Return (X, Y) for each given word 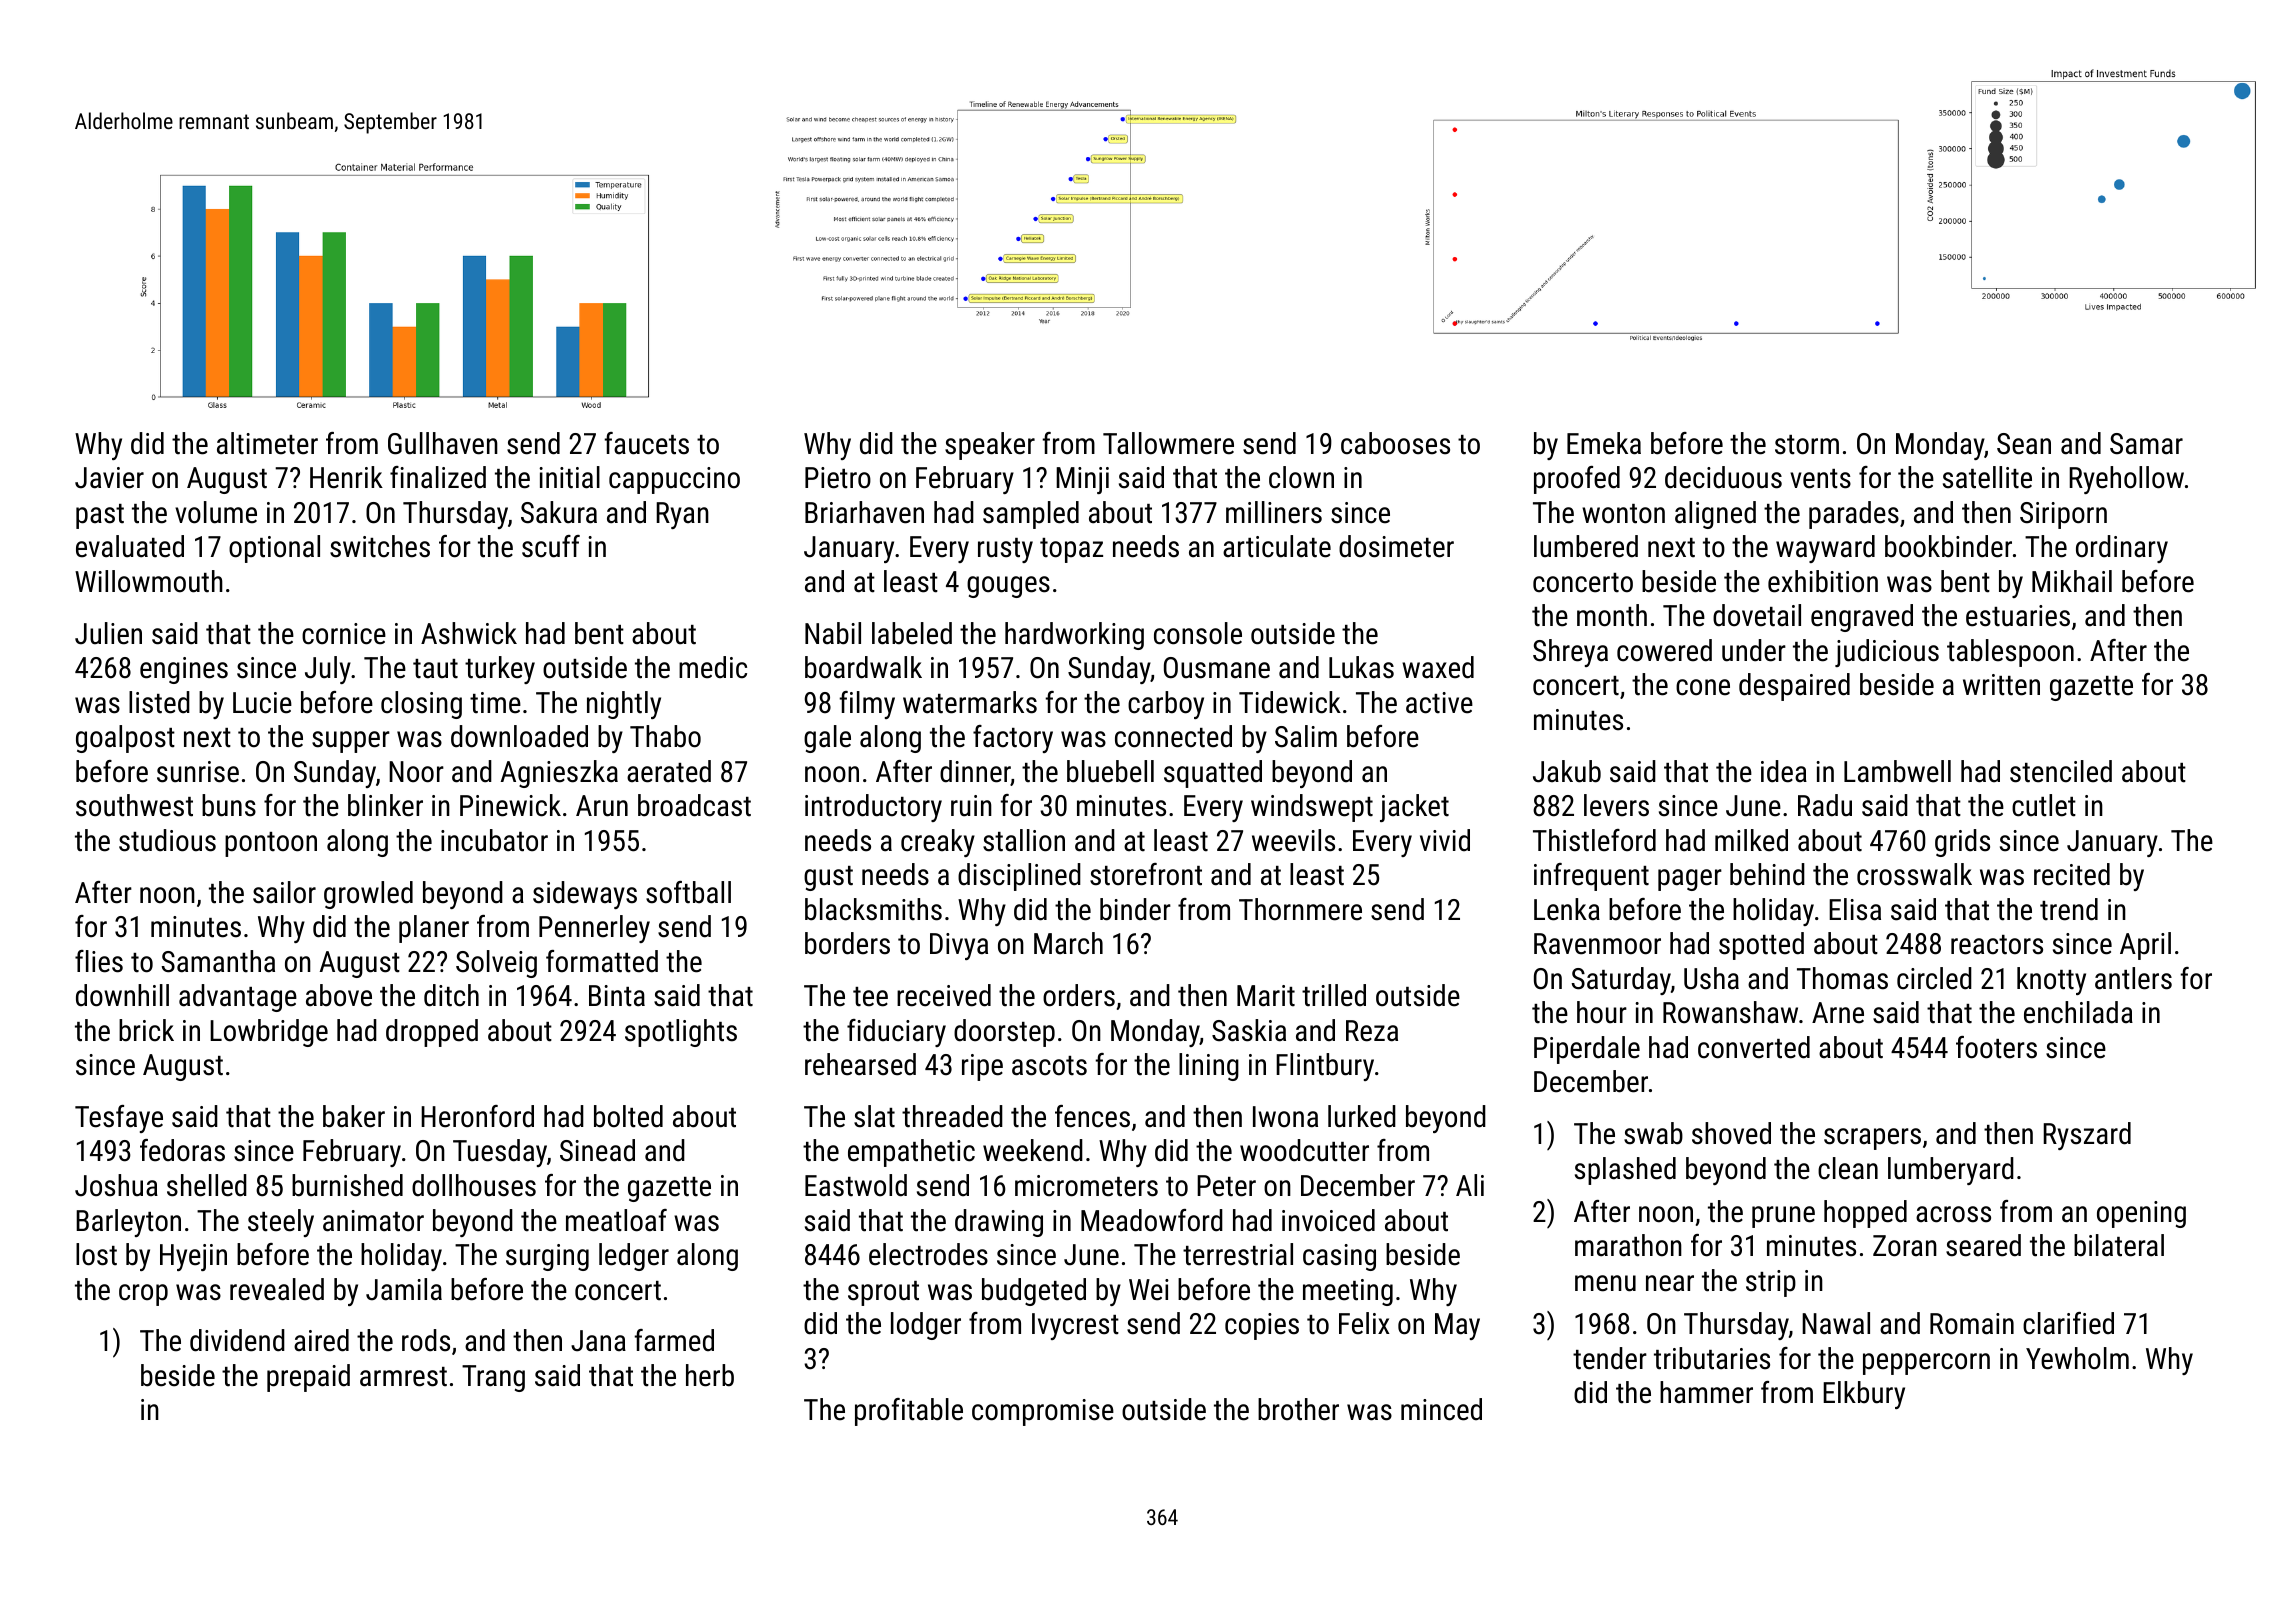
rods (426, 1340)
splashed (1625, 1171)
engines (184, 670)
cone (1703, 687)
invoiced (1328, 1220)
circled (1934, 978)
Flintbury (1325, 1067)
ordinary (2122, 549)
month (1612, 615)
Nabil (833, 633)
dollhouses (474, 1185)
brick (146, 1030)
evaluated (130, 546)
